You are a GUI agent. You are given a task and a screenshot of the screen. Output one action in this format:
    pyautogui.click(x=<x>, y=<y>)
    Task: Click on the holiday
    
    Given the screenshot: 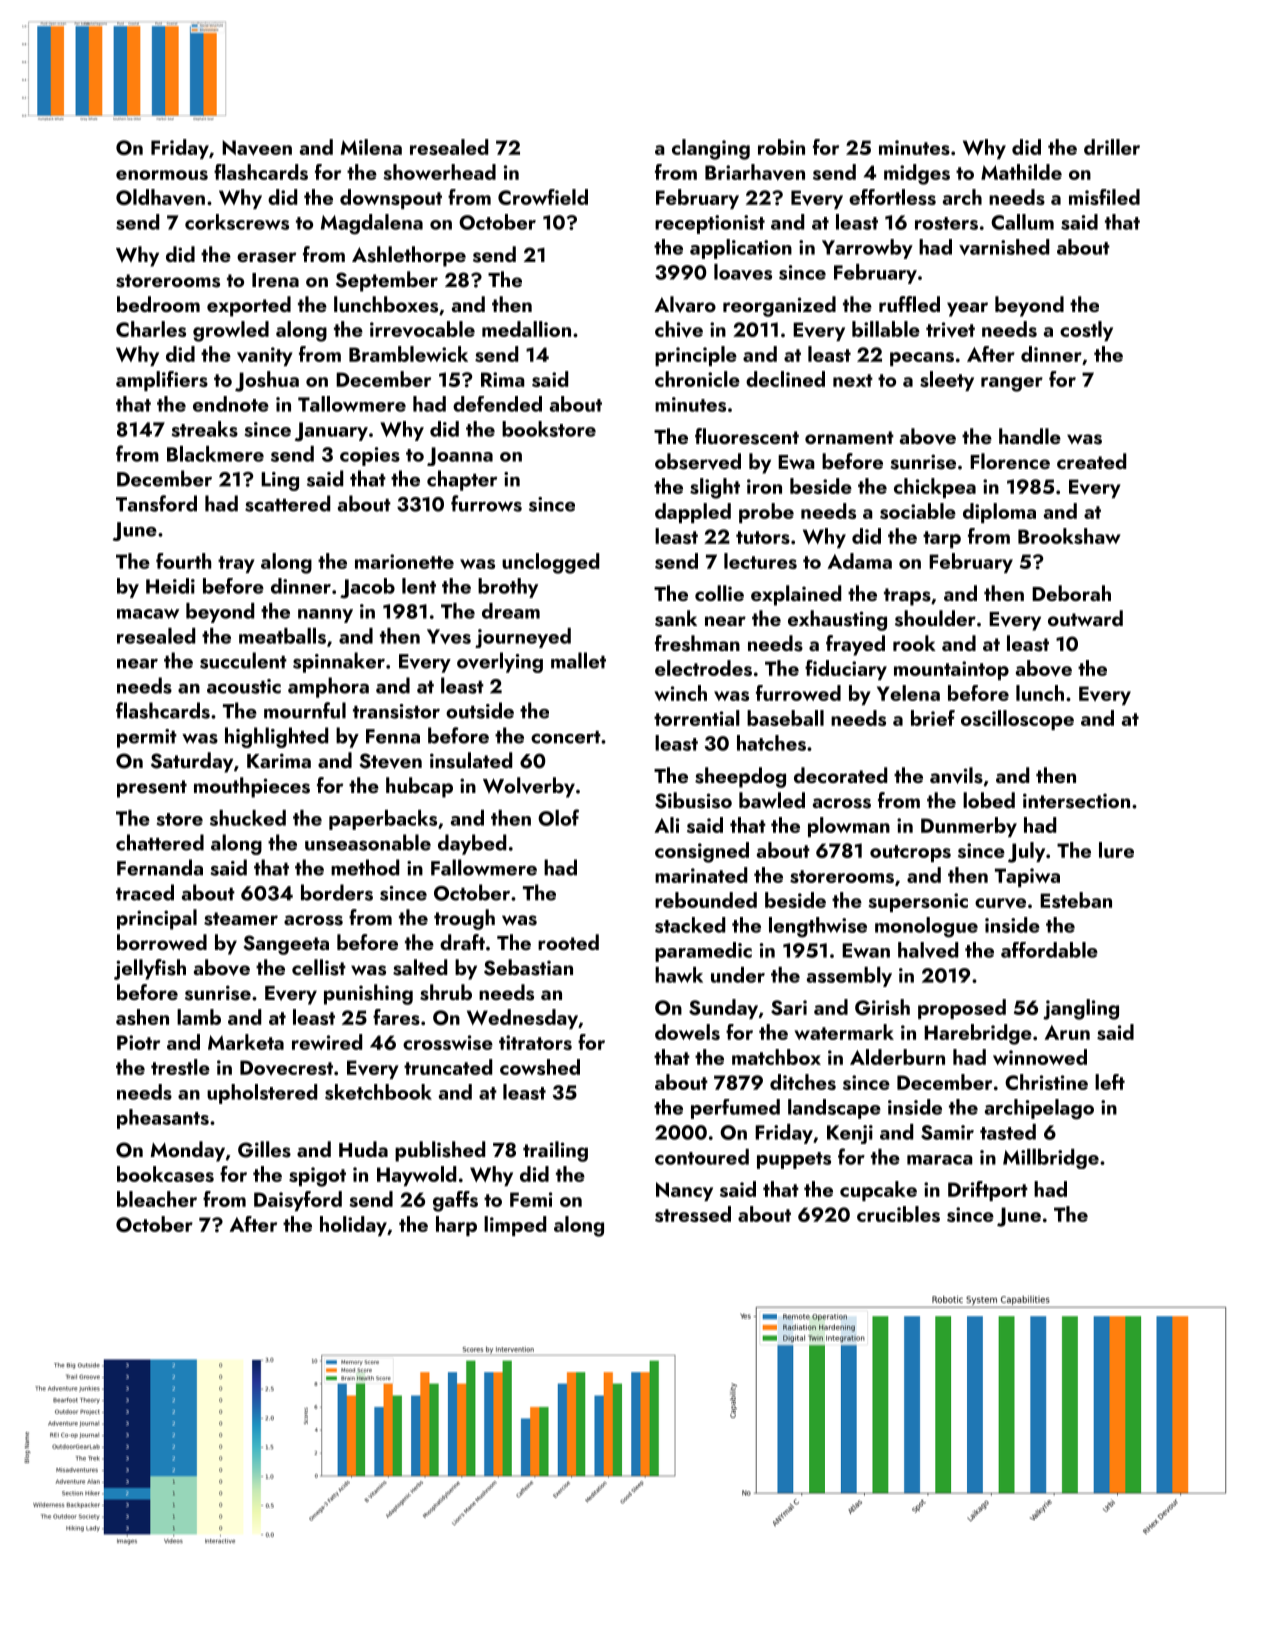 What is the action you would take?
    pyautogui.click(x=353, y=1226)
